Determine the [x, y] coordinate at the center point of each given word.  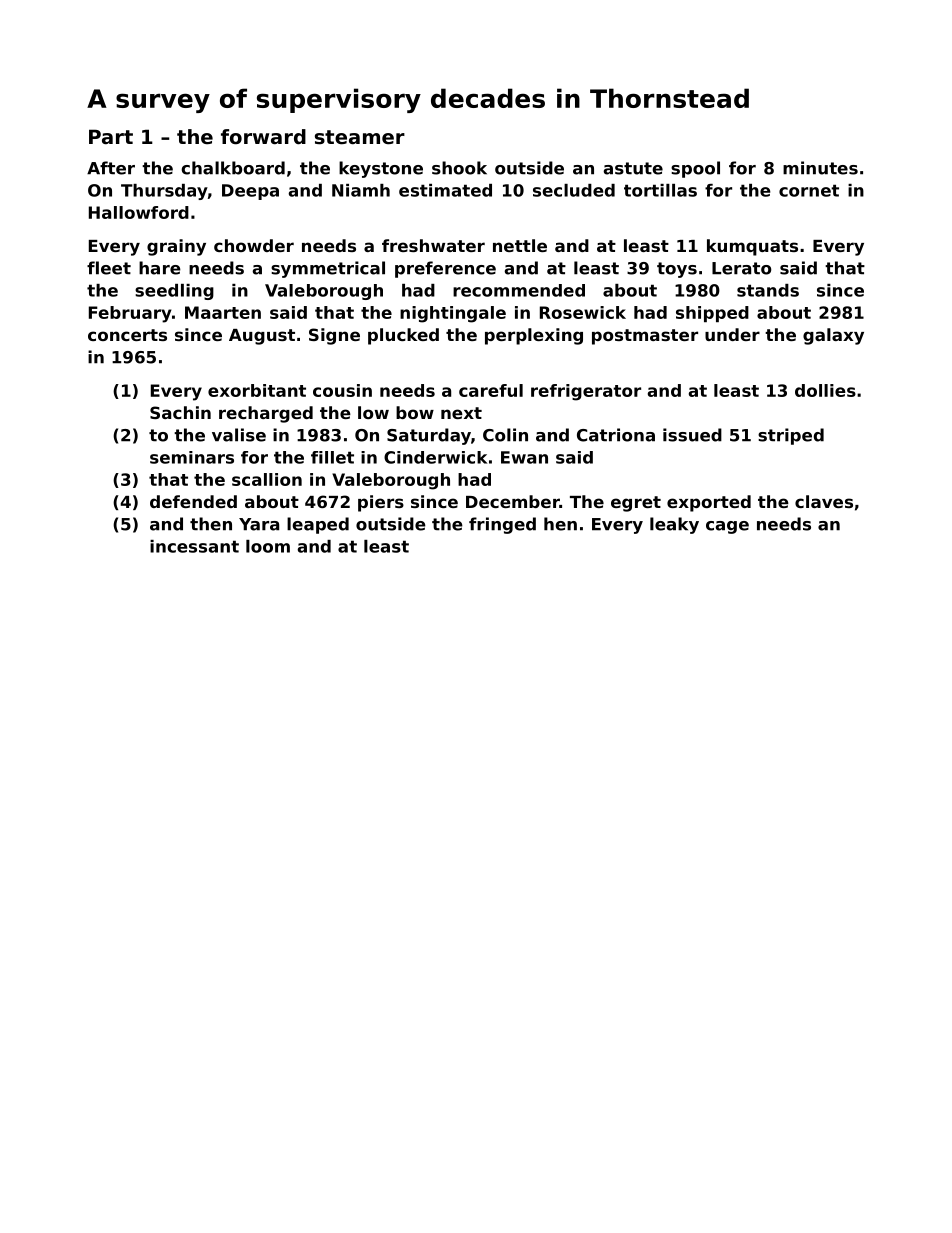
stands [768, 290]
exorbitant [257, 390]
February [130, 314]
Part [111, 136]
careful [491, 390]
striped [791, 436]
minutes [820, 168]
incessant [194, 546]
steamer [360, 137]
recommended [519, 290]
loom [268, 546]
